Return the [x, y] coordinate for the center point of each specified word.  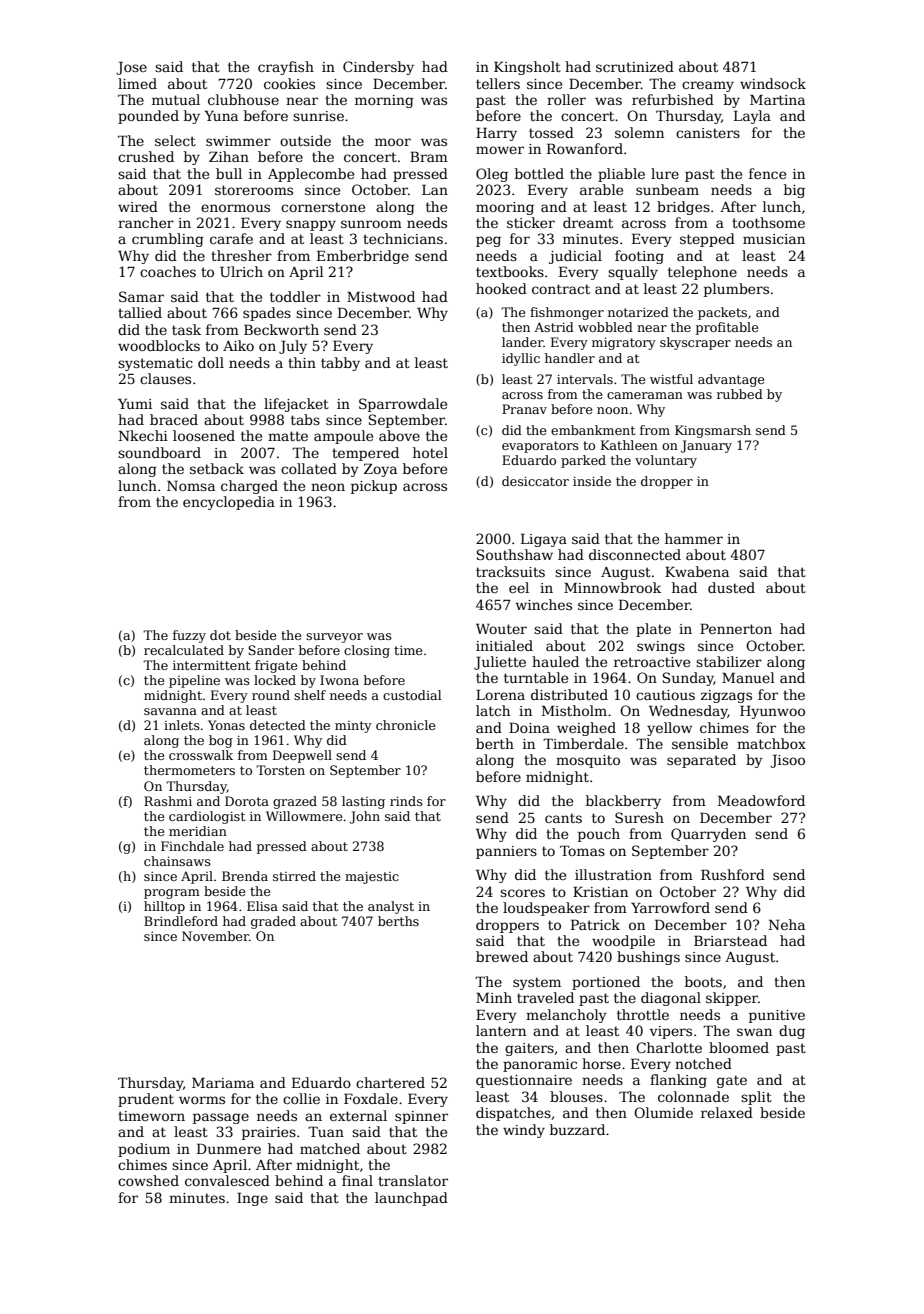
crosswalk [201, 755]
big [794, 191]
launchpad [411, 1199]
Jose [131, 68]
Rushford [733, 874]
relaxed [727, 1112]
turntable [536, 677]
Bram [429, 156]
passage [221, 1118]
